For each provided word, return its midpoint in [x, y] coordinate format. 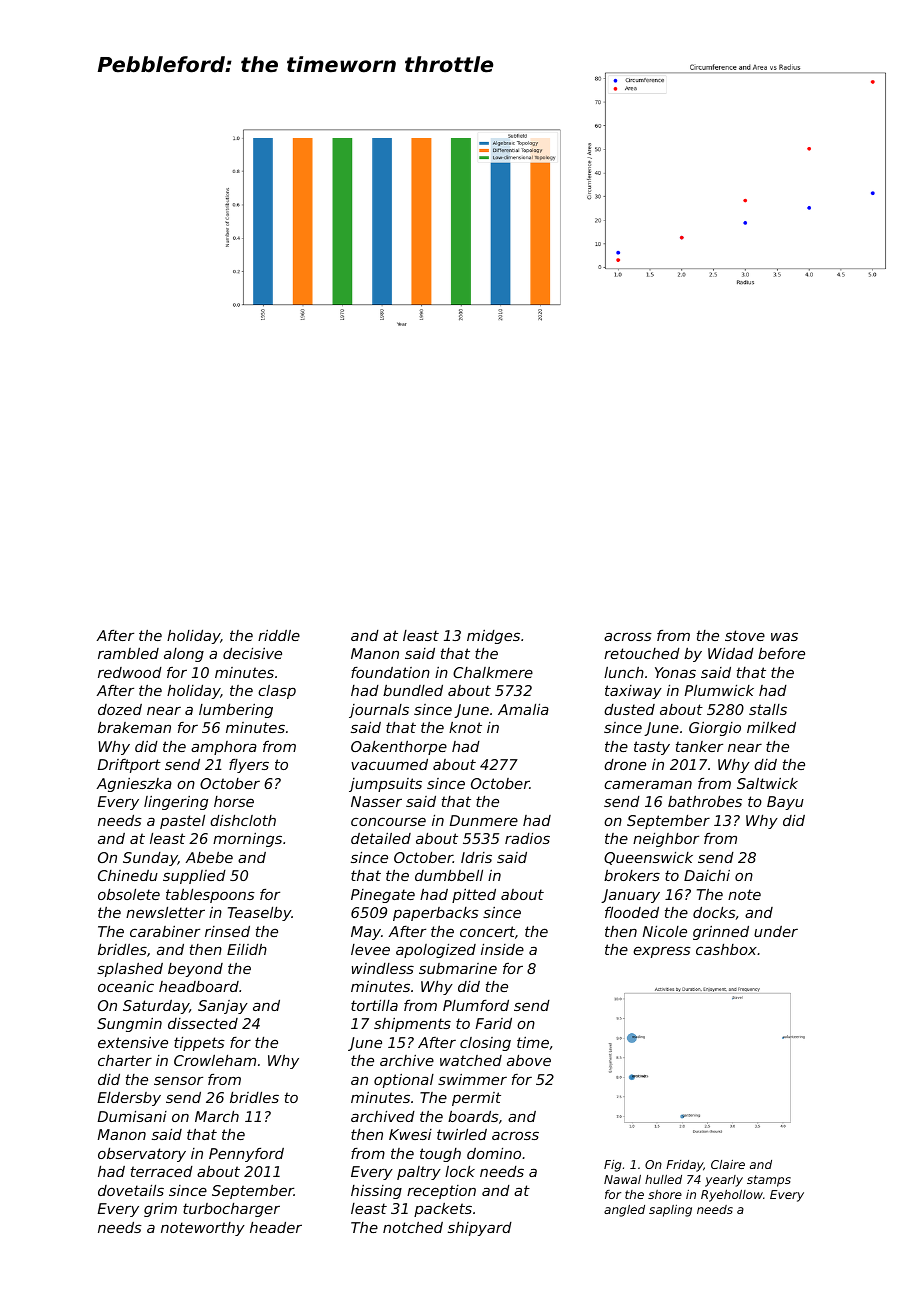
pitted [474, 896]
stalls [768, 709]
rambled [128, 653]
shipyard [480, 1229]
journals [379, 711]
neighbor [666, 840]
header [276, 1227]
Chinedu [128, 875]
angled [624, 1211]
